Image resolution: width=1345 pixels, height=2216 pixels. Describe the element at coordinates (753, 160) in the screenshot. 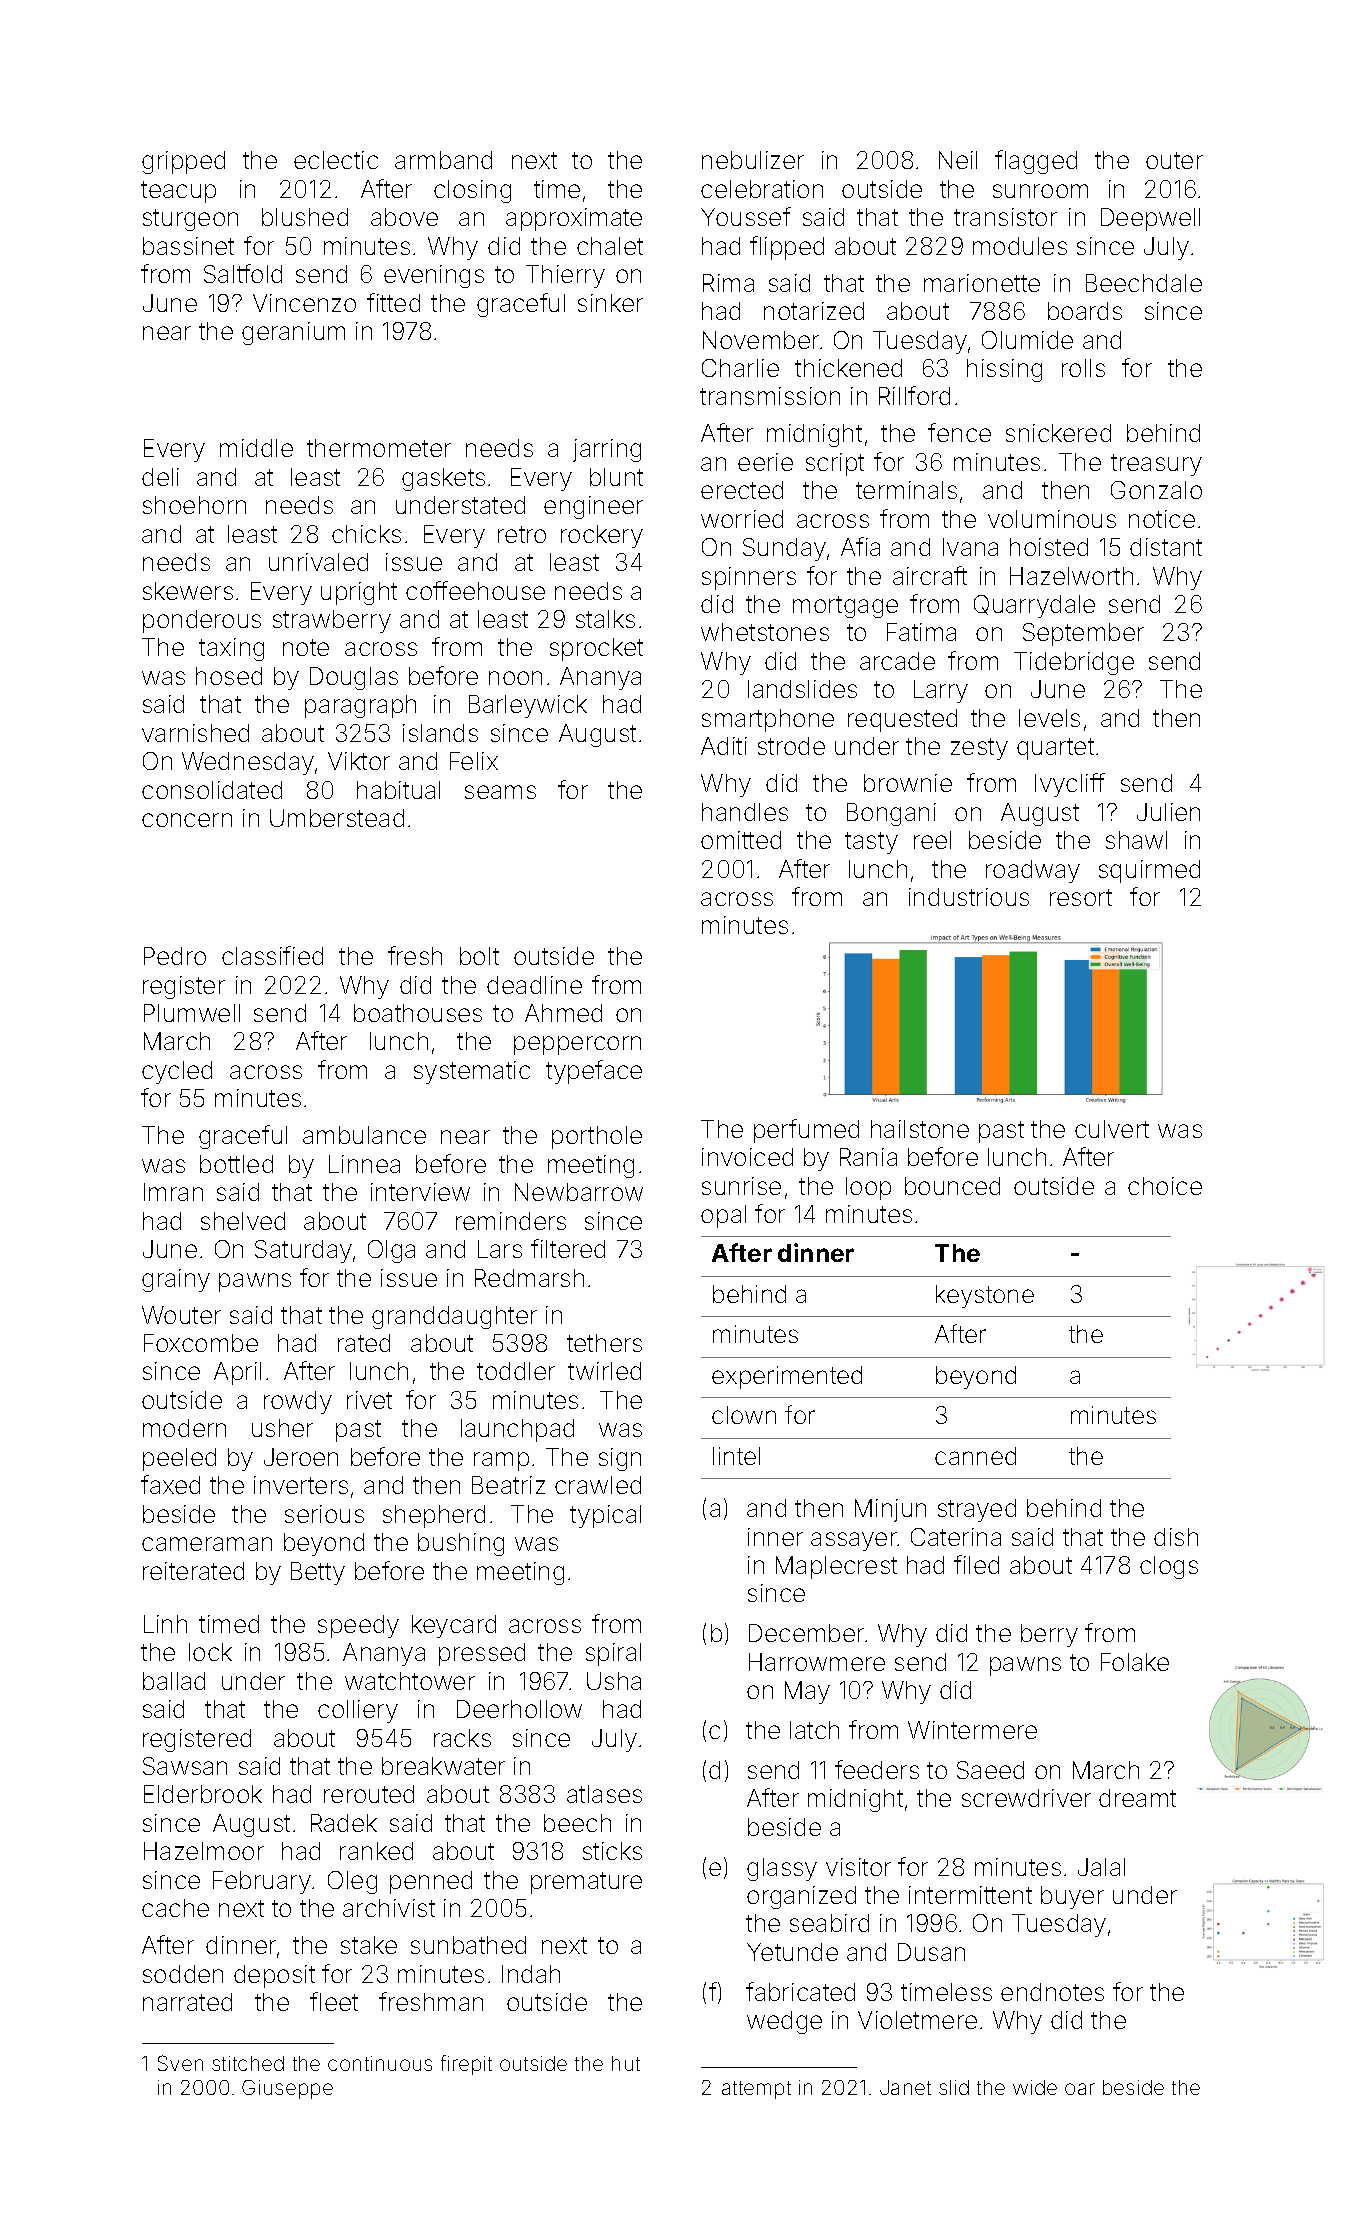

I see `nebulizer` at that location.
